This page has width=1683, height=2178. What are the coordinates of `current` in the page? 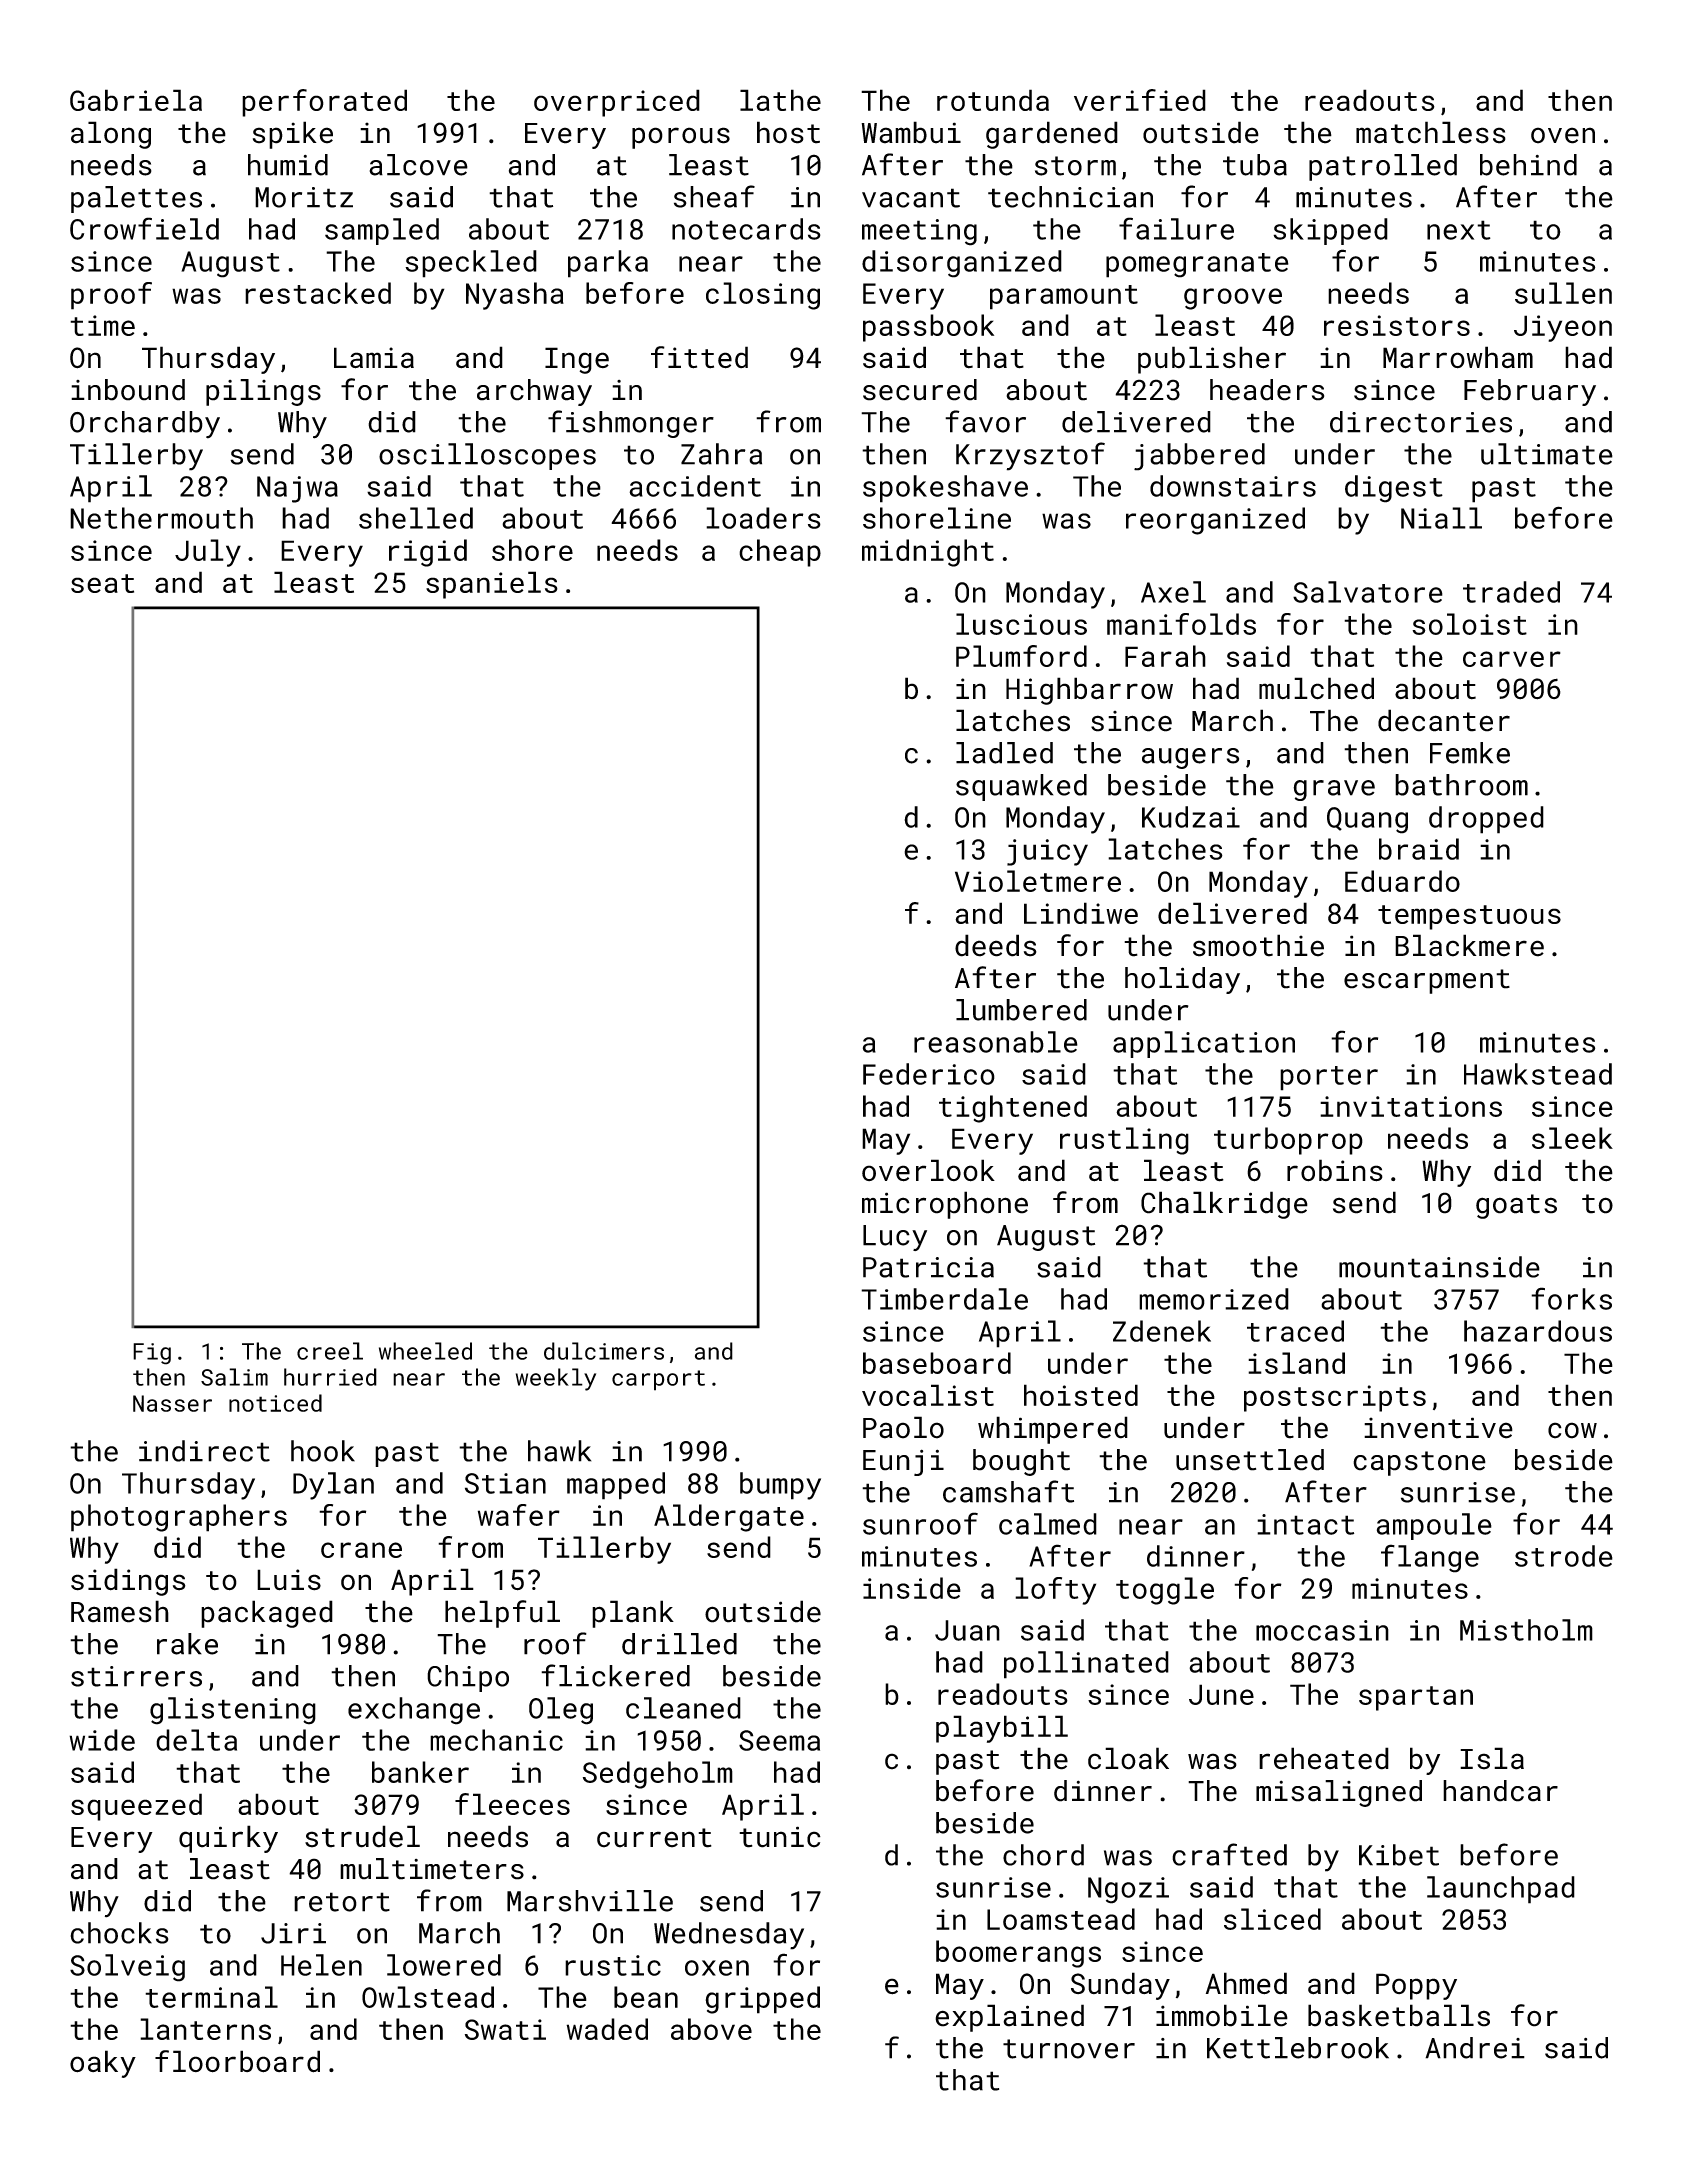 It's located at (654, 1838).
